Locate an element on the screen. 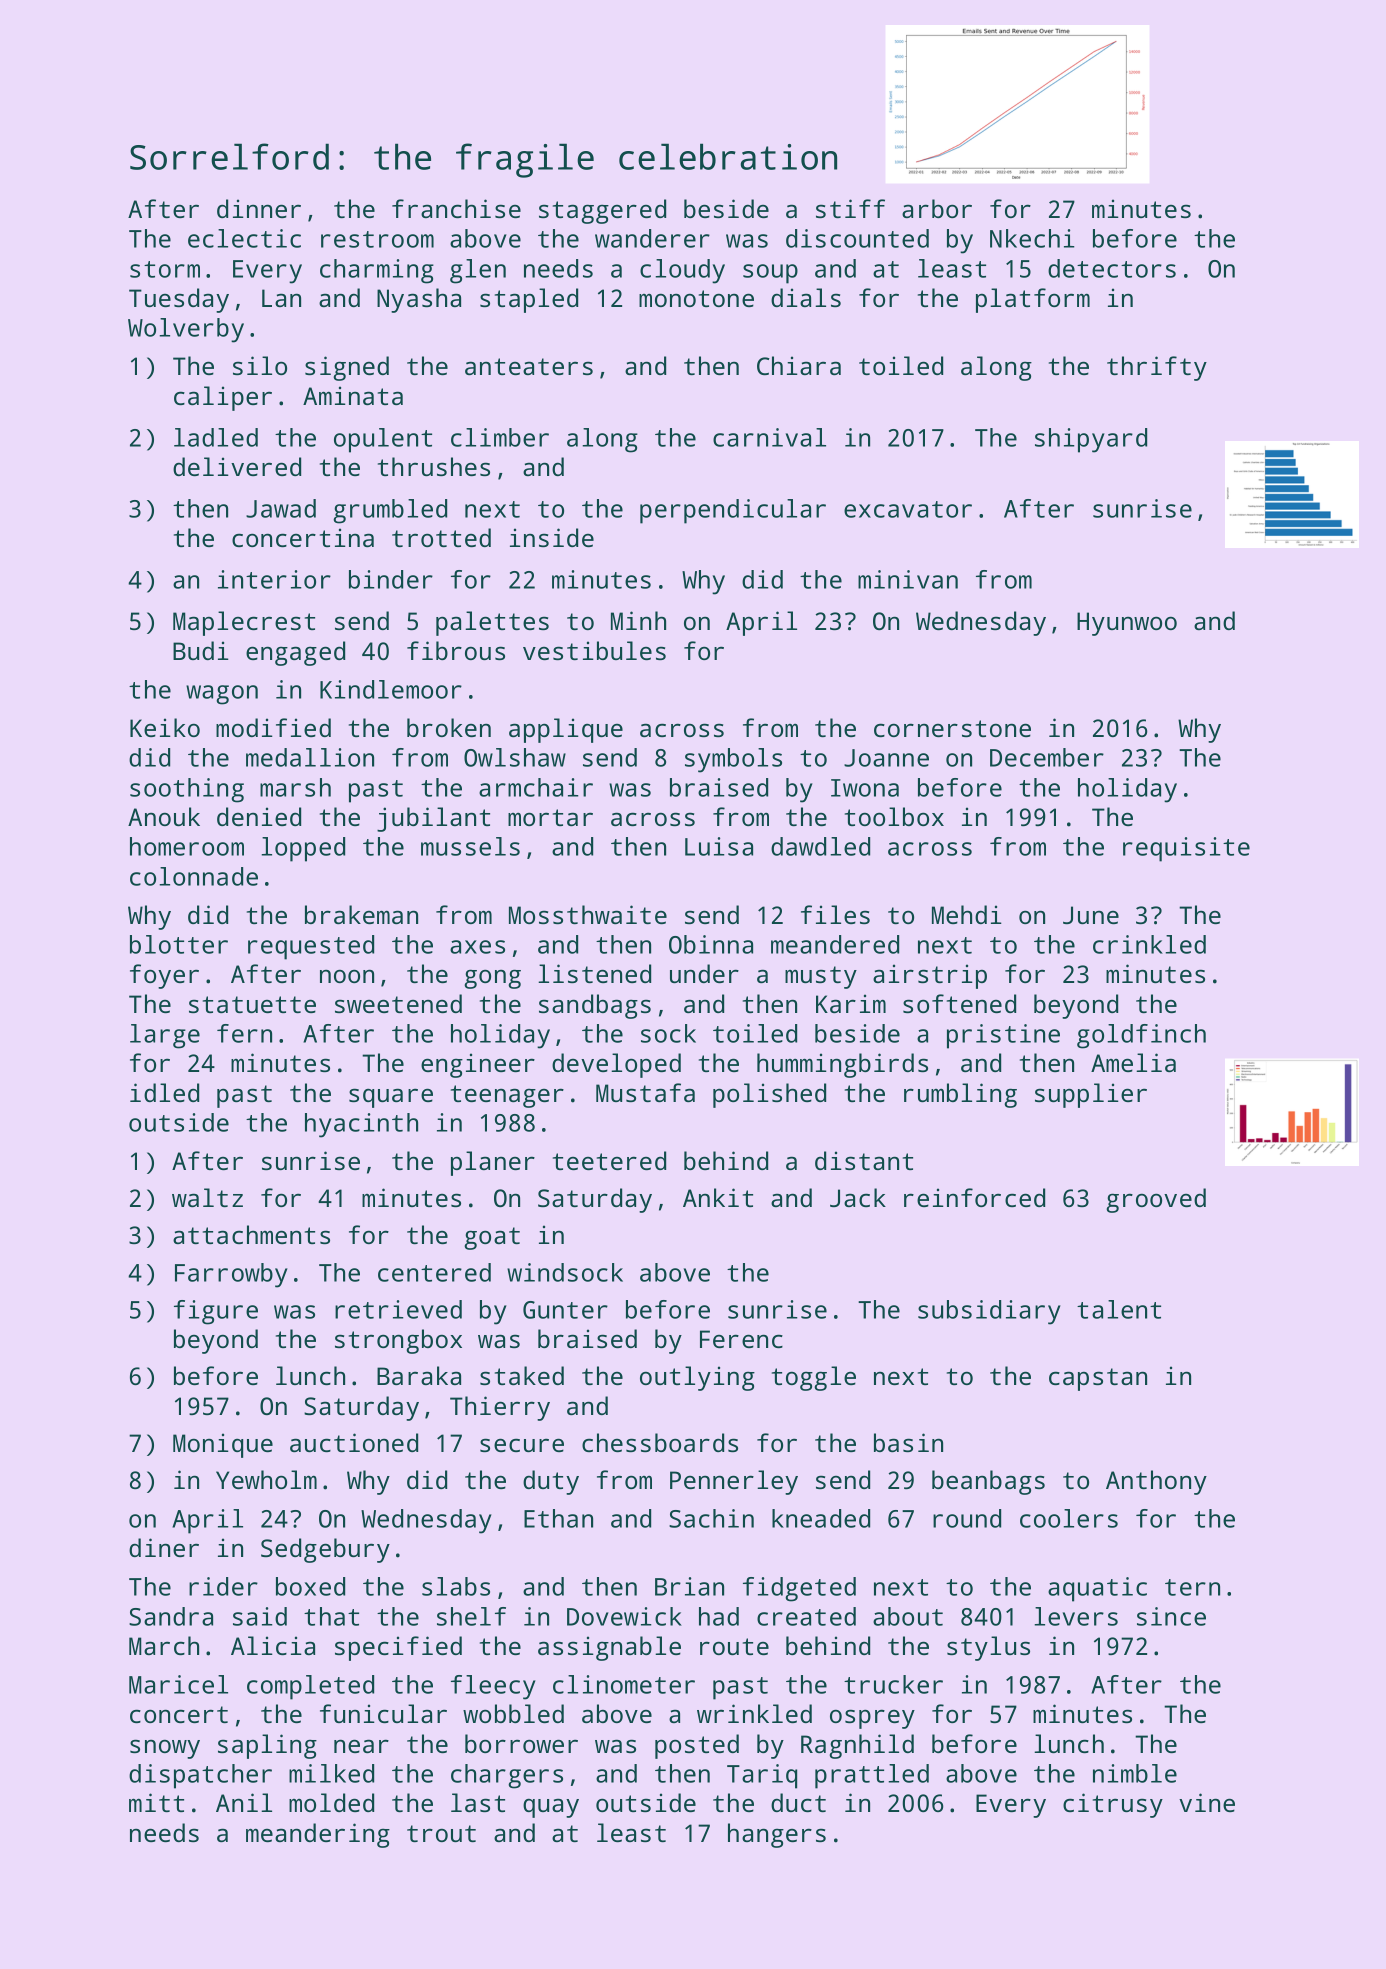  dinner is located at coordinates (259, 208).
